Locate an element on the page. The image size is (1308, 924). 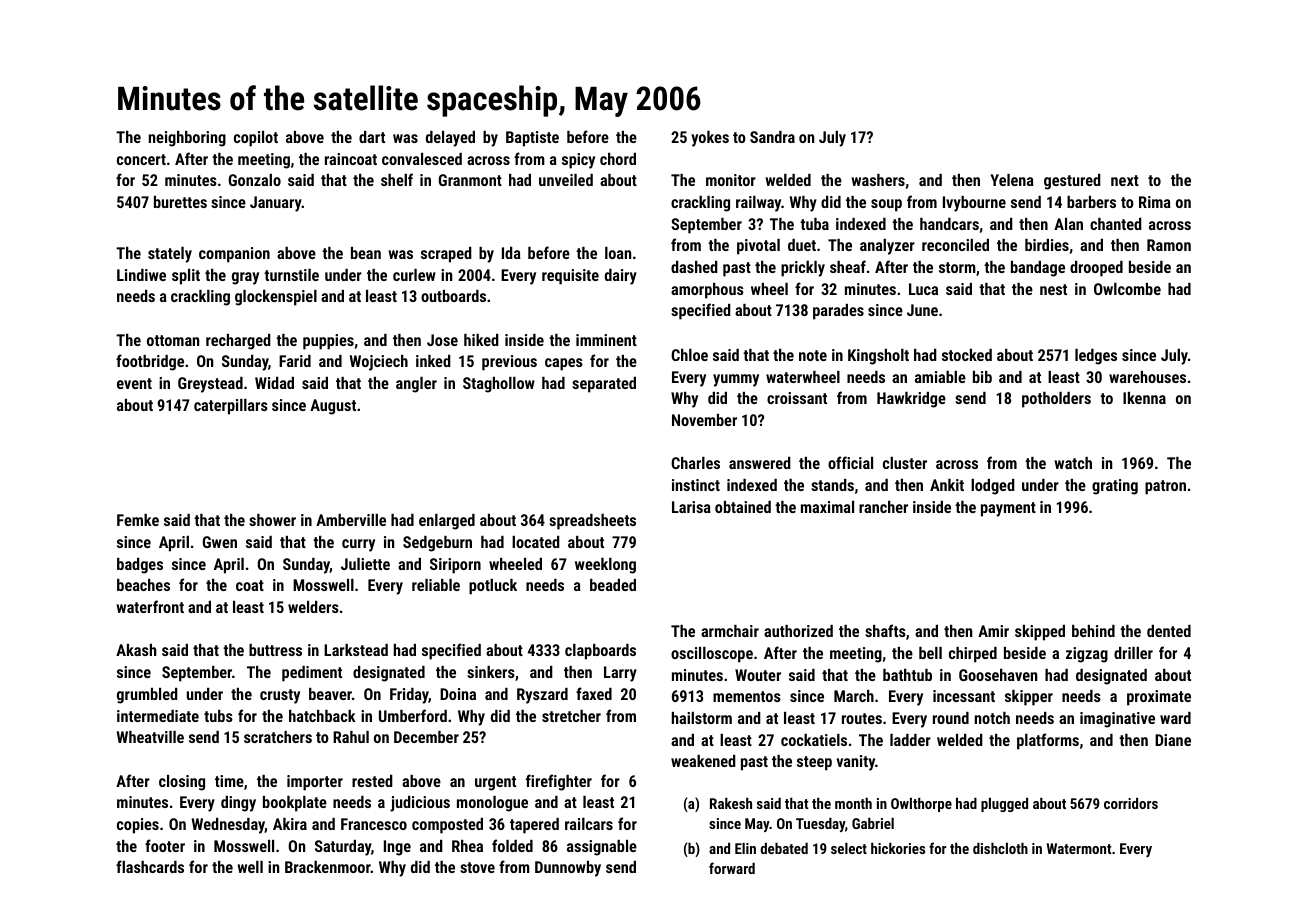
railcars is located at coordinates (589, 824).
